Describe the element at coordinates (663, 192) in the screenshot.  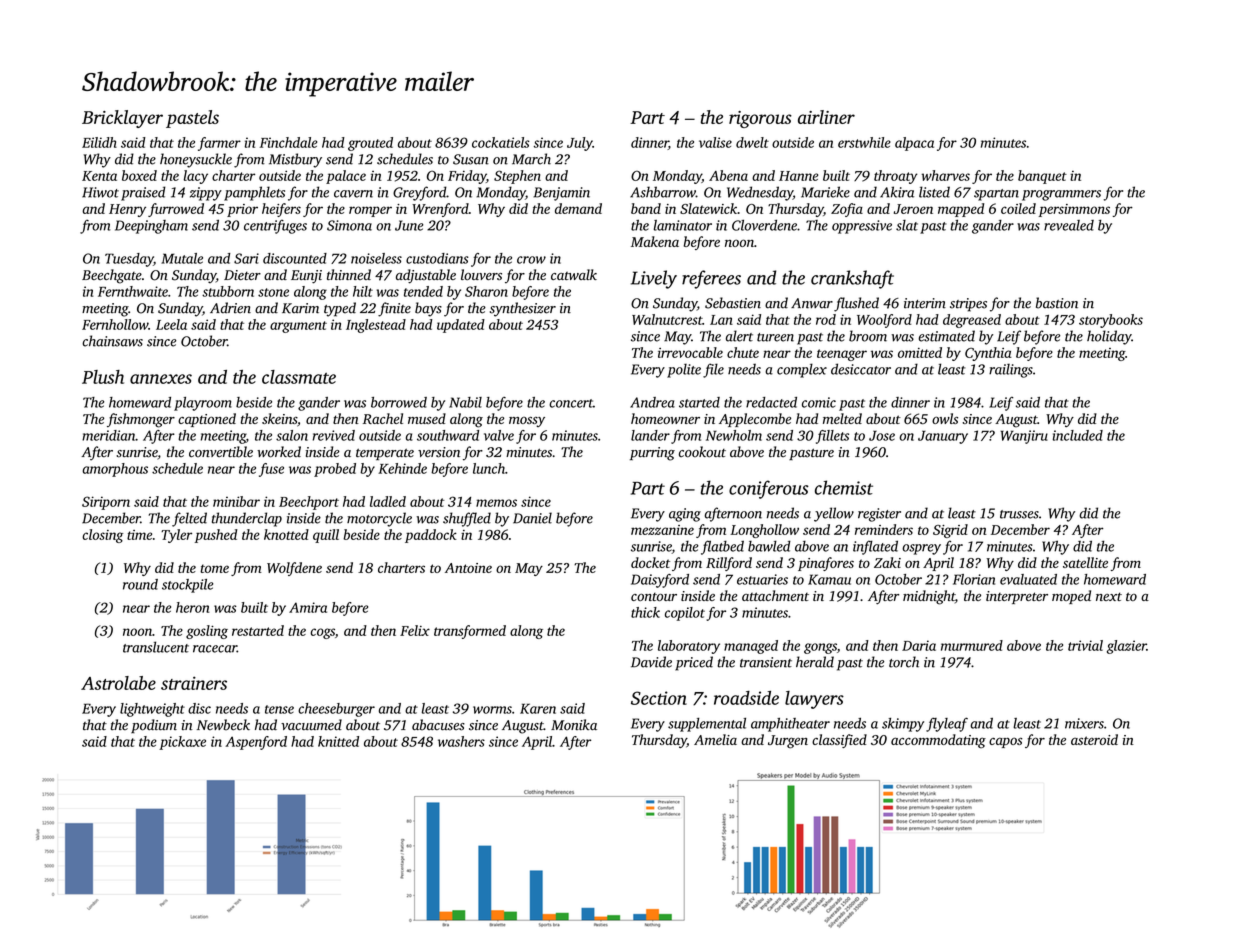
I see `Ashbarrow` at that location.
